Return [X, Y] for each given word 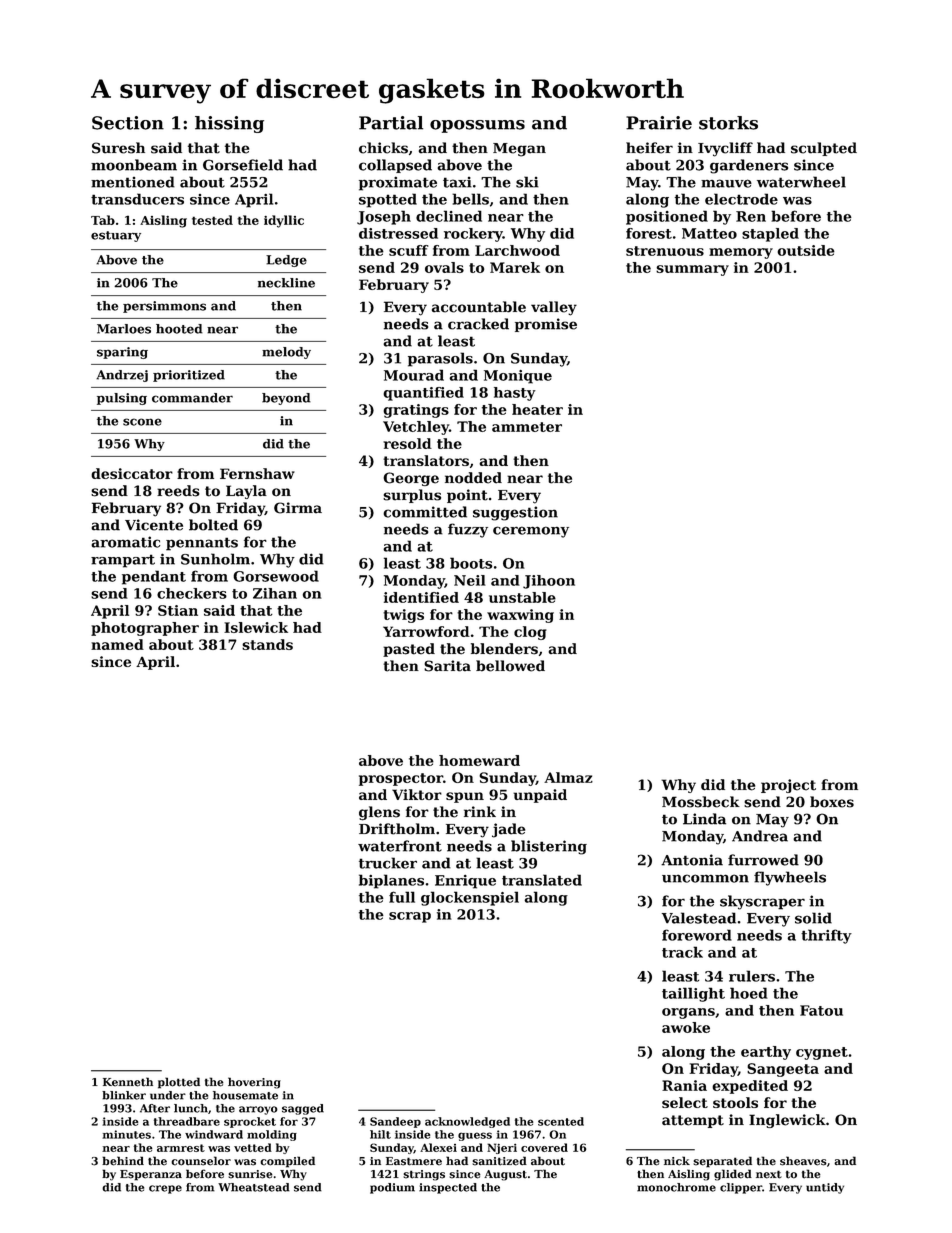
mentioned [133, 182]
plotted [179, 1083]
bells [470, 199]
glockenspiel [470, 898]
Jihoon [549, 582]
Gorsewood [276, 576]
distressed [398, 233]
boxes [832, 802]
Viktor [417, 794]
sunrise [250, 1174]
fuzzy [468, 530]
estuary [116, 236]
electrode [741, 199]
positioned [667, 217]
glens [379, 813]
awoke [686, 1027]
